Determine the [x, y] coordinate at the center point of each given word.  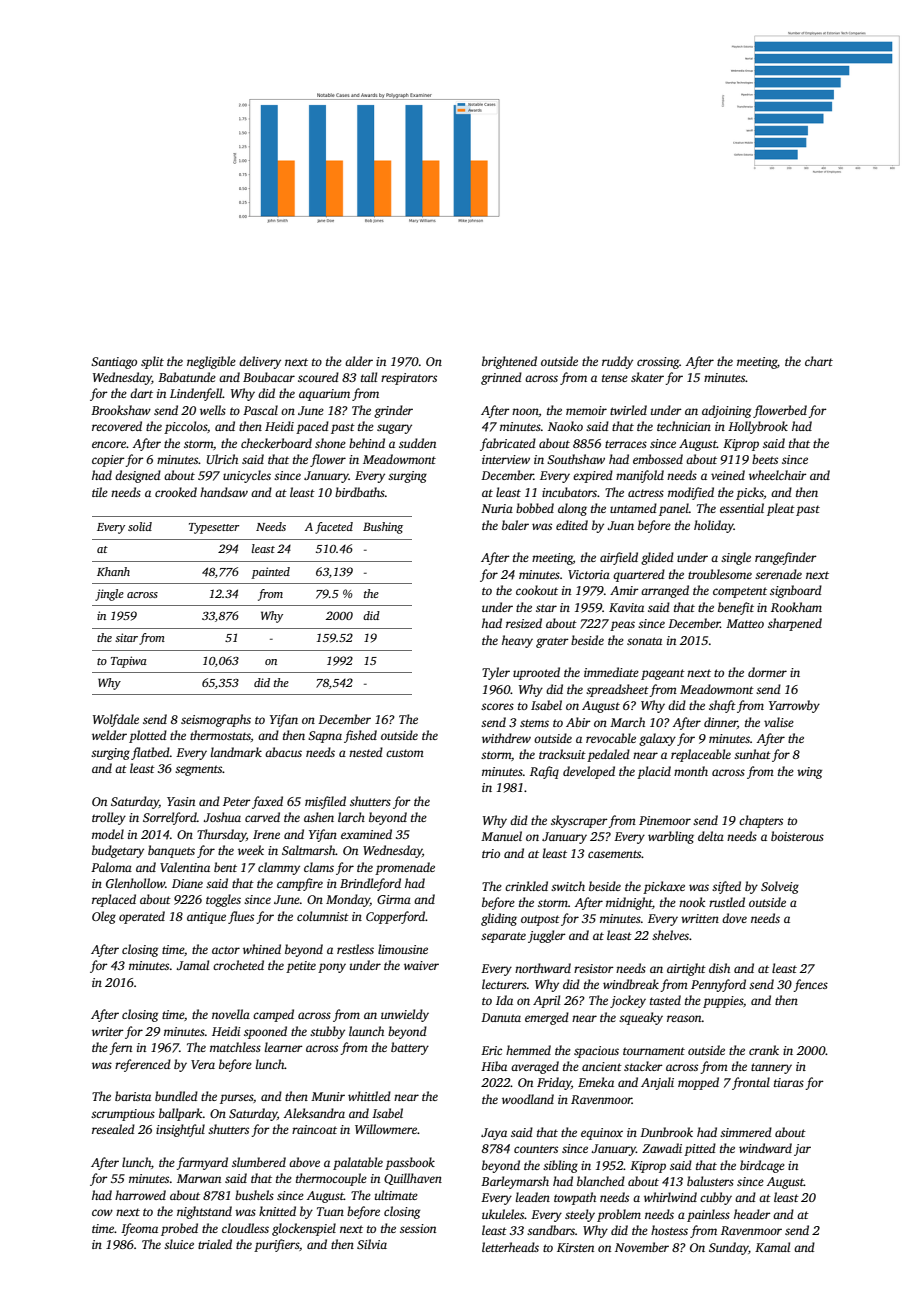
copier [108, 461]
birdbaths [360, 492]
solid [140, 526]
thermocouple [331, 1179]
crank [764, 1050]
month [691, 771]
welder [109, 735]
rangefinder [786, 558]
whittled [369, 1096]
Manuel [501, 836]
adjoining [726, 411]
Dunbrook [666, 1132]
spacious [596, 1052]
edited [572, 525]
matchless [235, 1047]
